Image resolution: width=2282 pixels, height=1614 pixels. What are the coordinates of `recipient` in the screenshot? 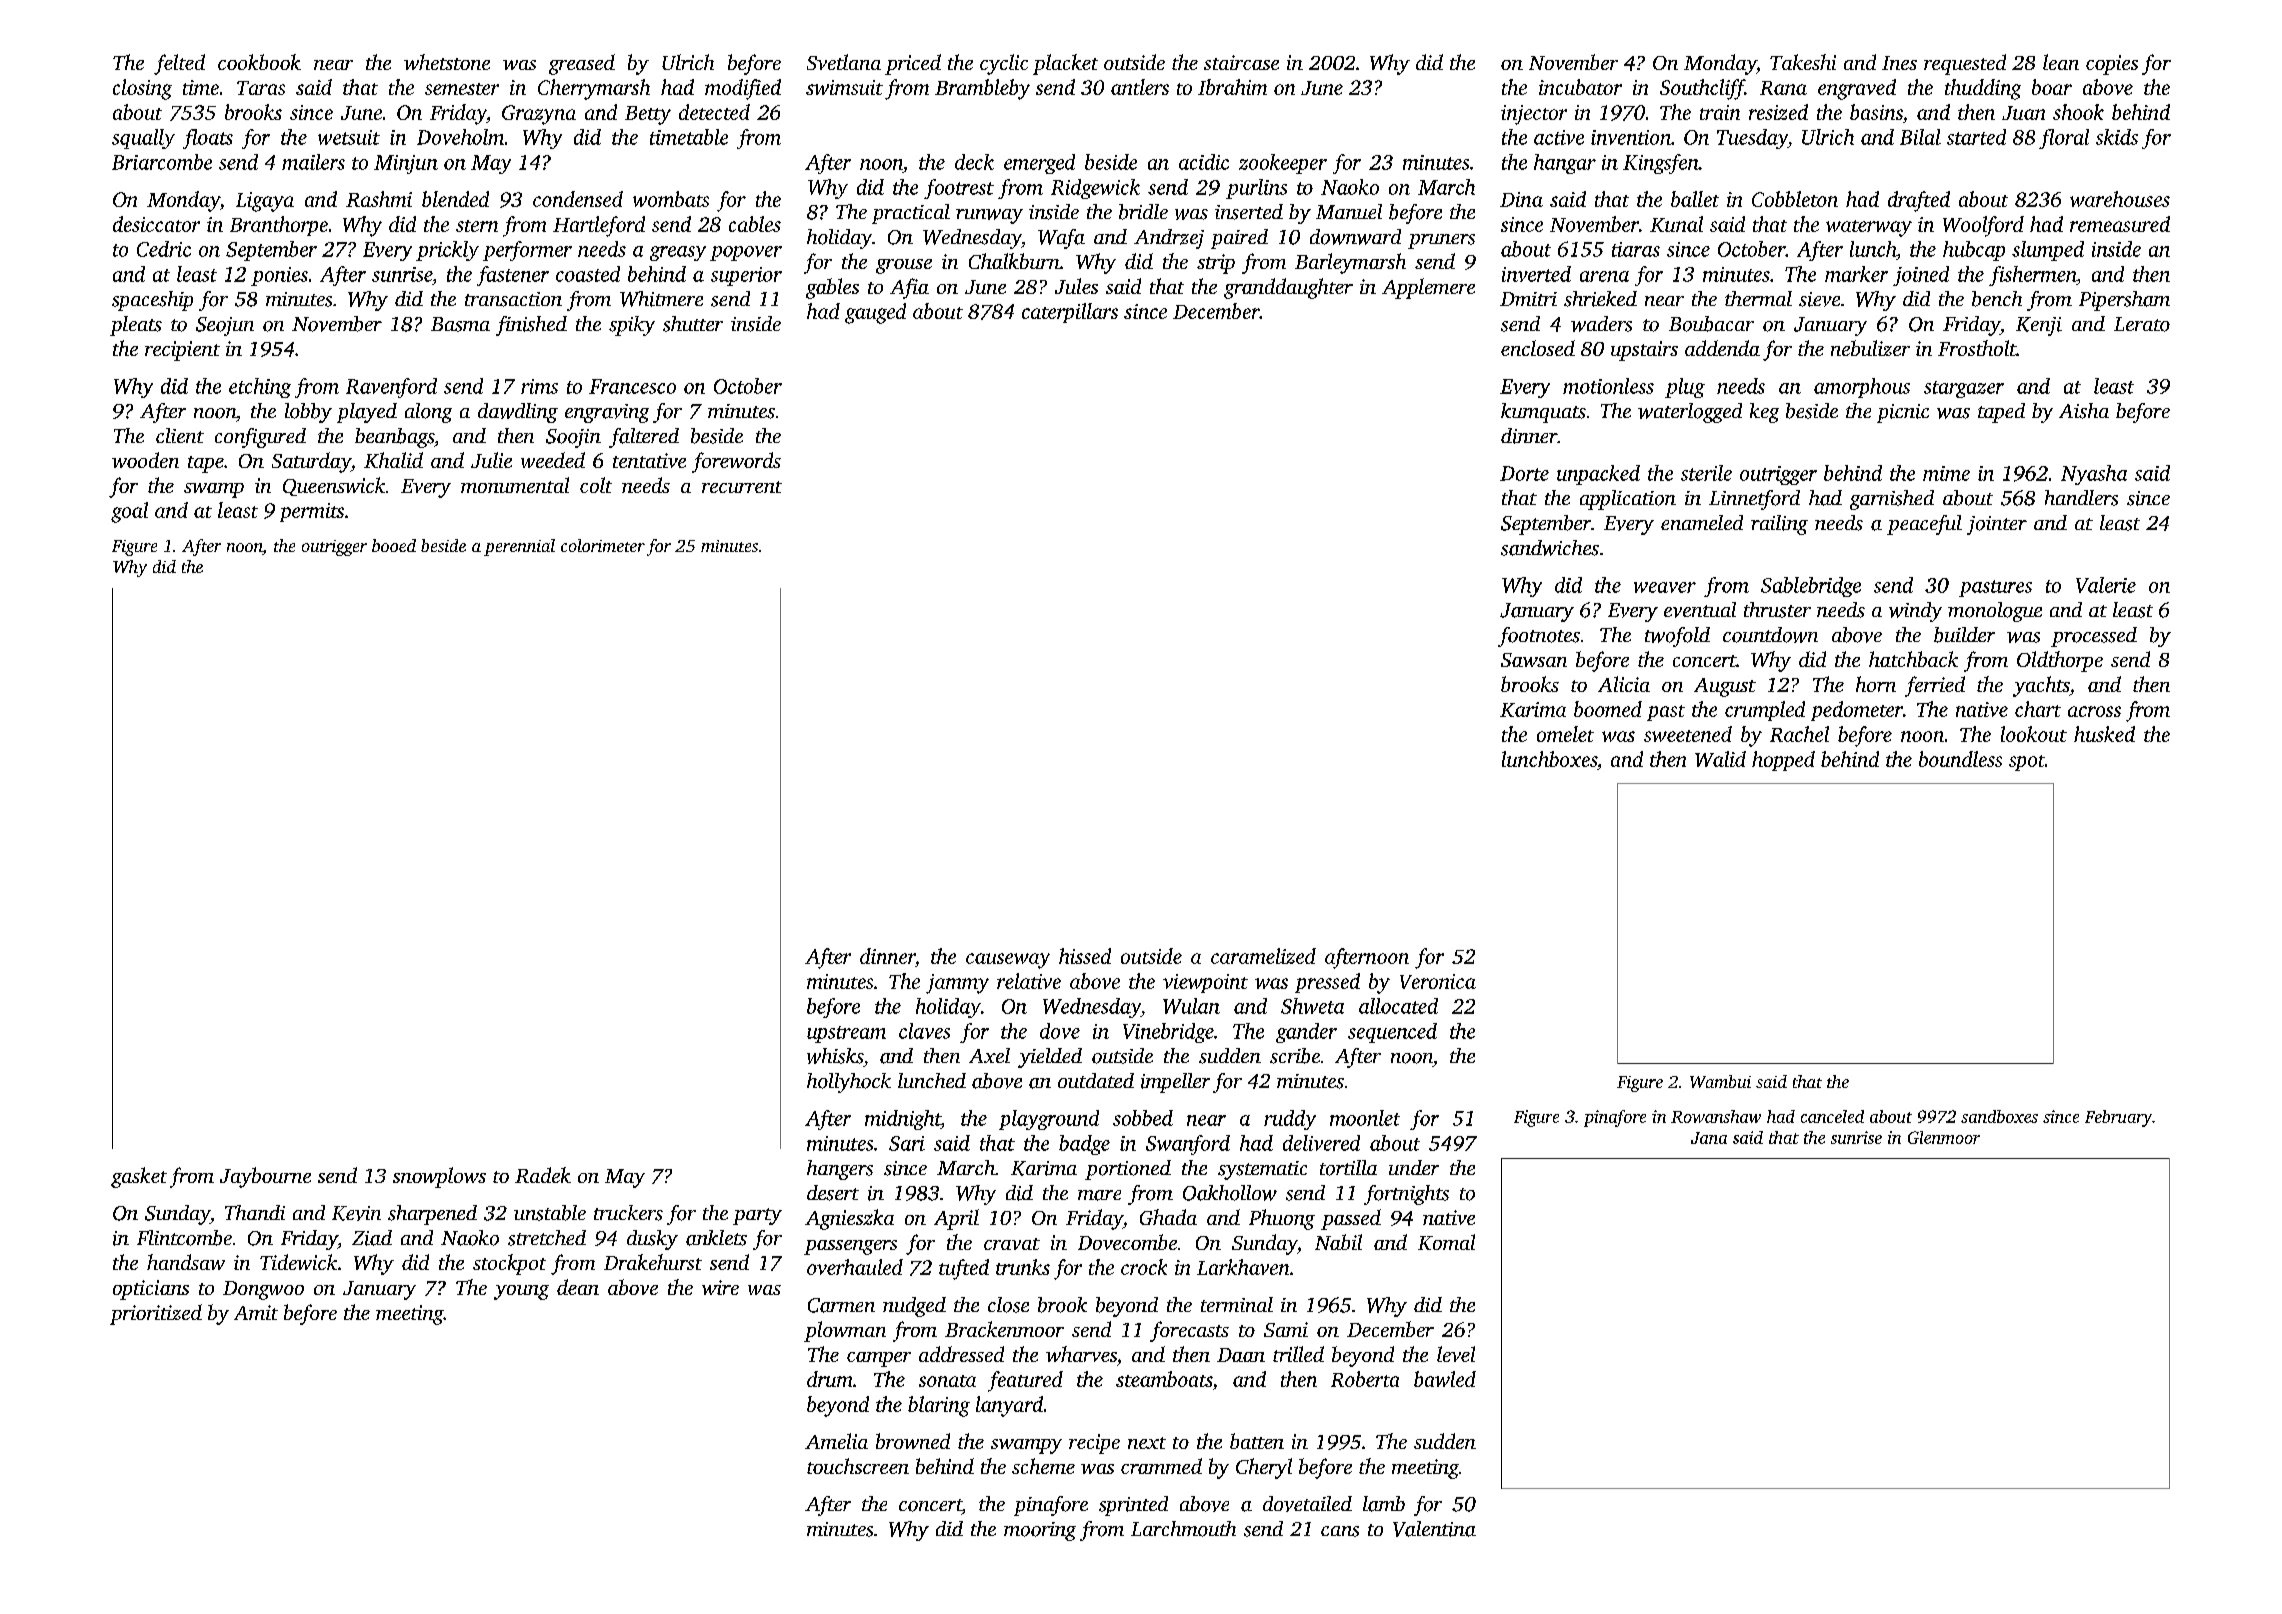 It's located at (182, 351).
